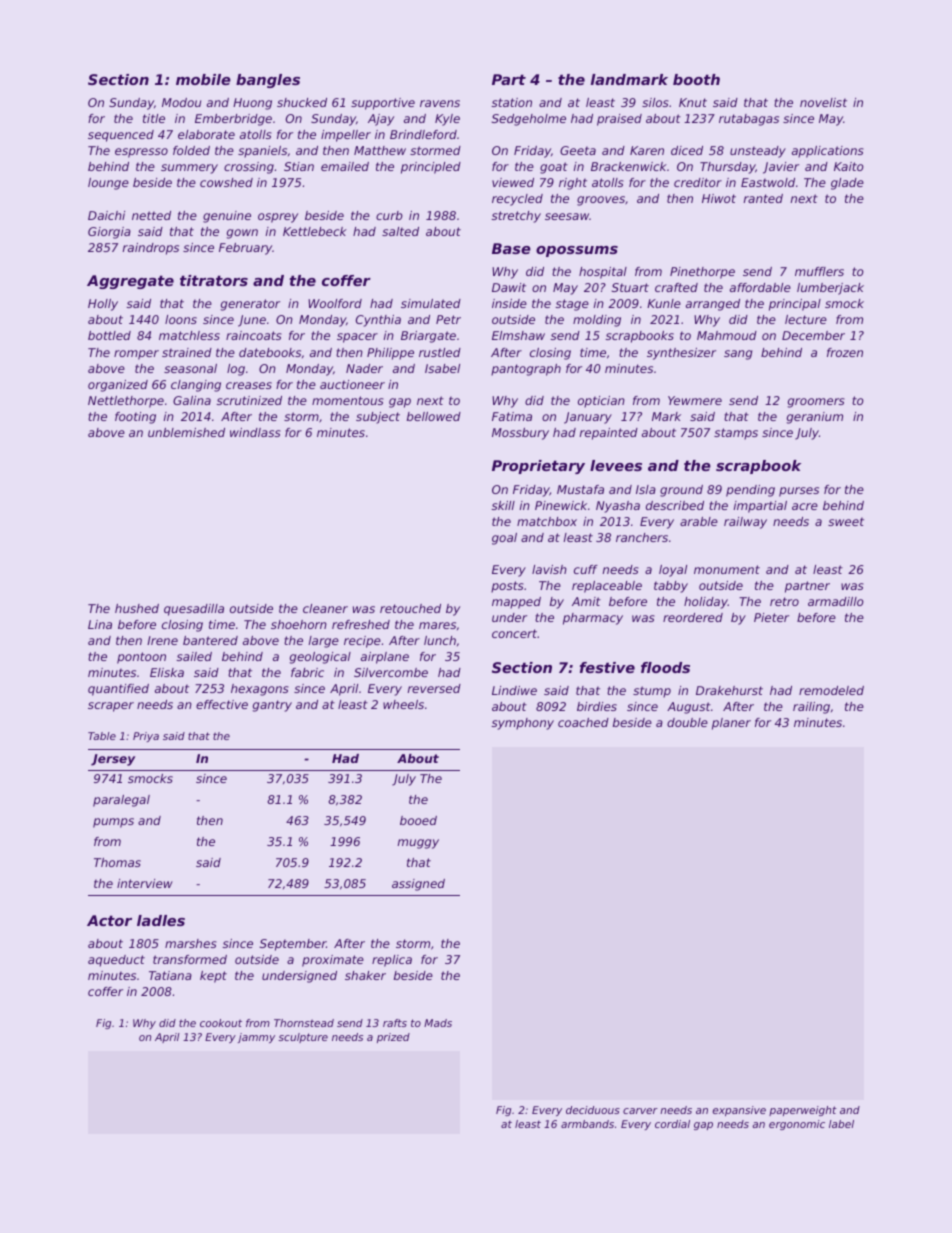 This screenshot has height=1233, width=952. What do you see at coordinates (214, 280) in the screenshot?
I see `titrators` at bounding box center [214, 280].
